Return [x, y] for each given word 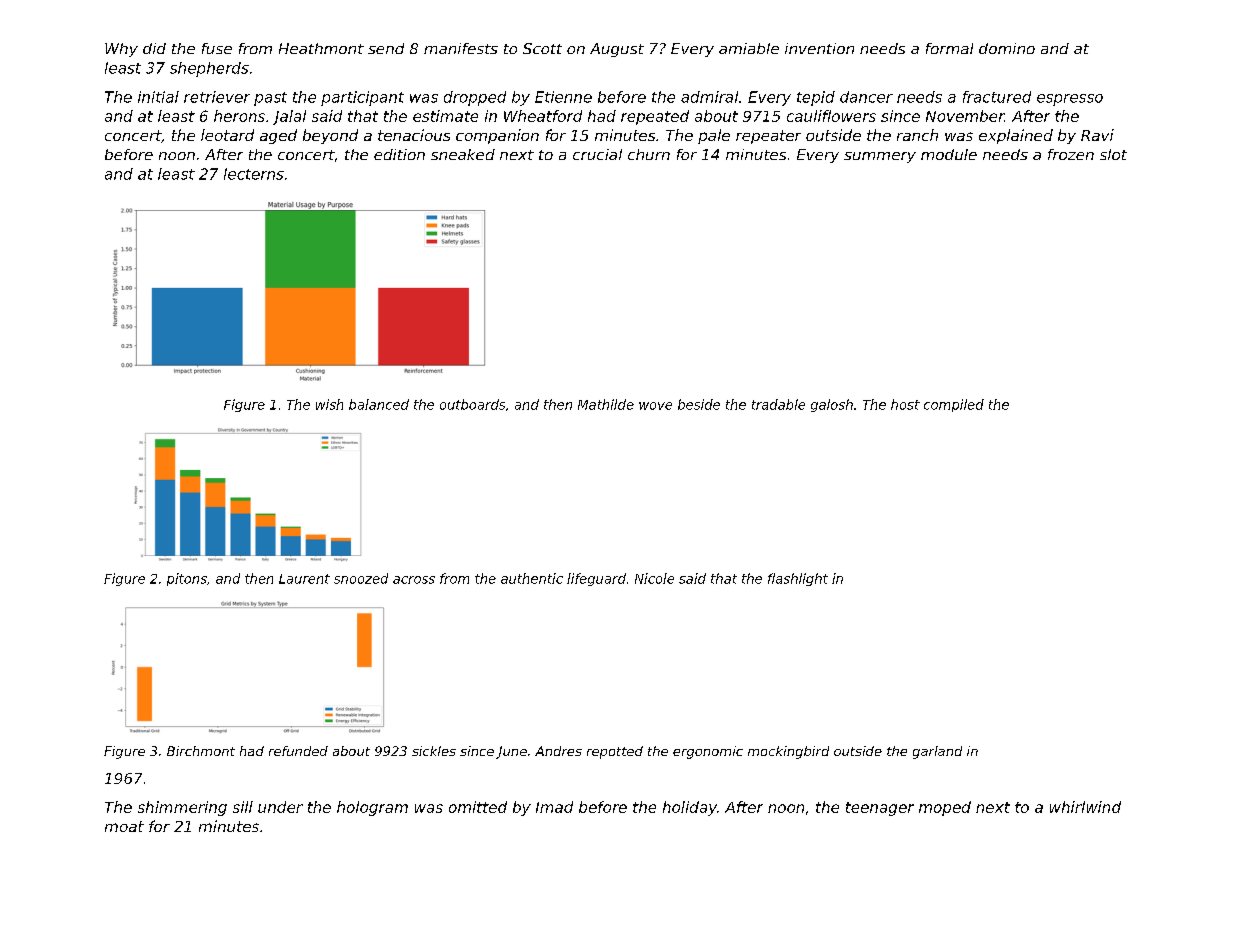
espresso [1070, 100]
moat [124, 826]
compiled [954, 405]
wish [329, 404]
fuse [217, 48]
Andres [558, 751]
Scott [542, 48]
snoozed [361, 578]
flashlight [798, 579]
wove [655, 406]
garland [937, 752]
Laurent [304, 579]
